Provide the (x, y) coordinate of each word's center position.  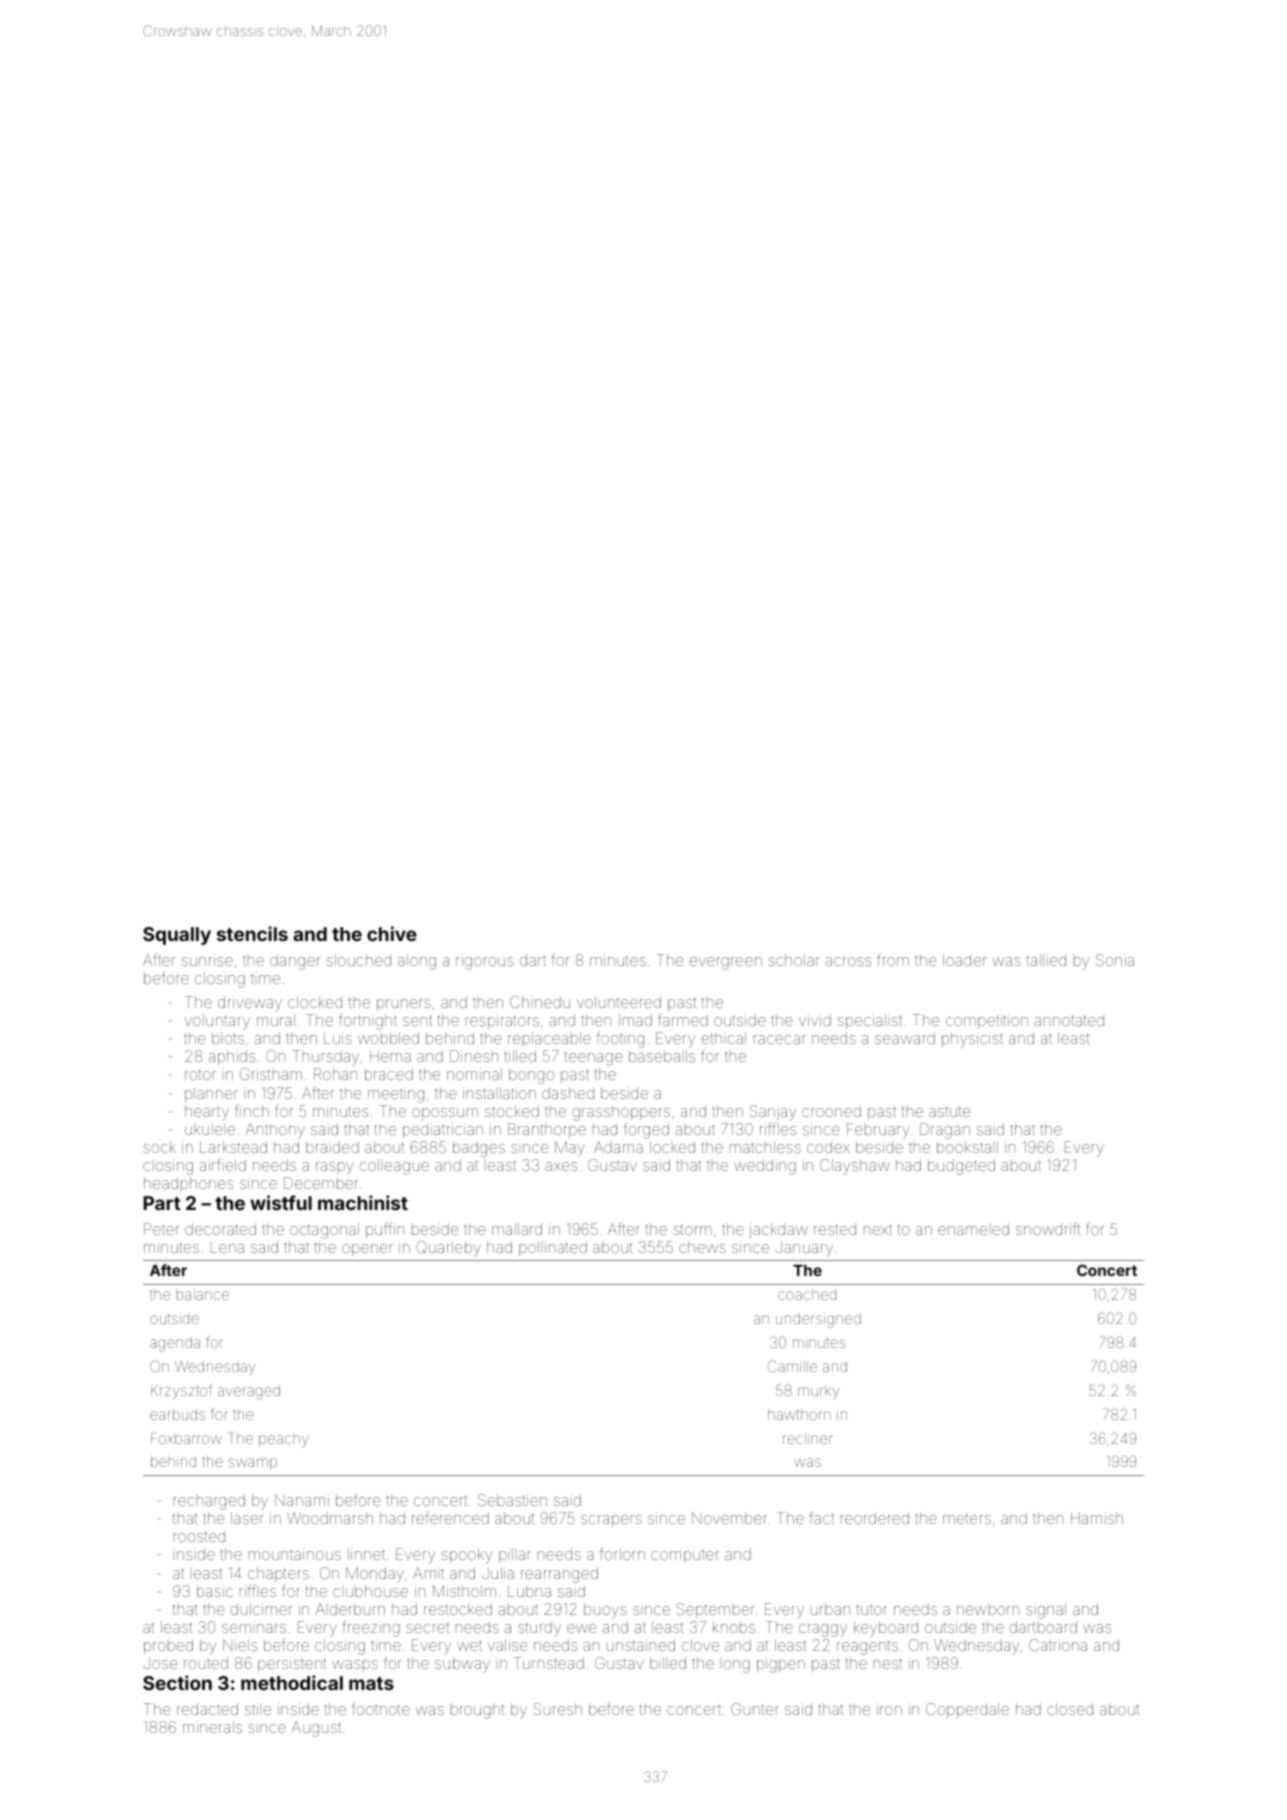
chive (392, 933)
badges (479, 1149)
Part (162, 1203)
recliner (808, 1438)
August (316, 1729)
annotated (1069, 1020)
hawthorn (799, 1414)
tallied (1046, 960)
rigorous (485, 962)
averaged (249, 1392)
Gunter (755, 1709)
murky (818, 1392)
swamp (252, 1464)
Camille (792, 1366)
